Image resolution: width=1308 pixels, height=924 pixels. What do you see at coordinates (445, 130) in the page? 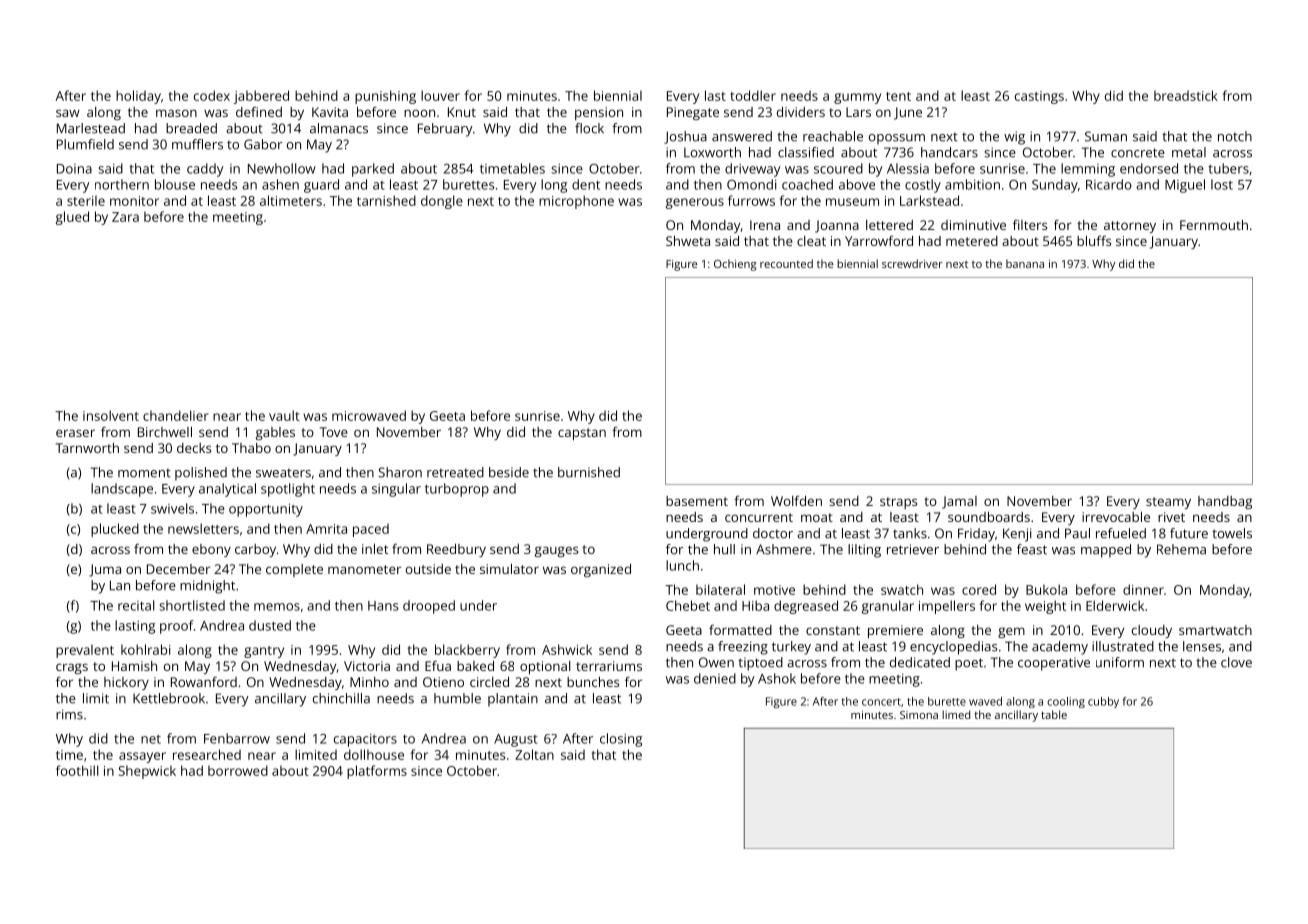
I see `February` at bounding box center [445, 130].
